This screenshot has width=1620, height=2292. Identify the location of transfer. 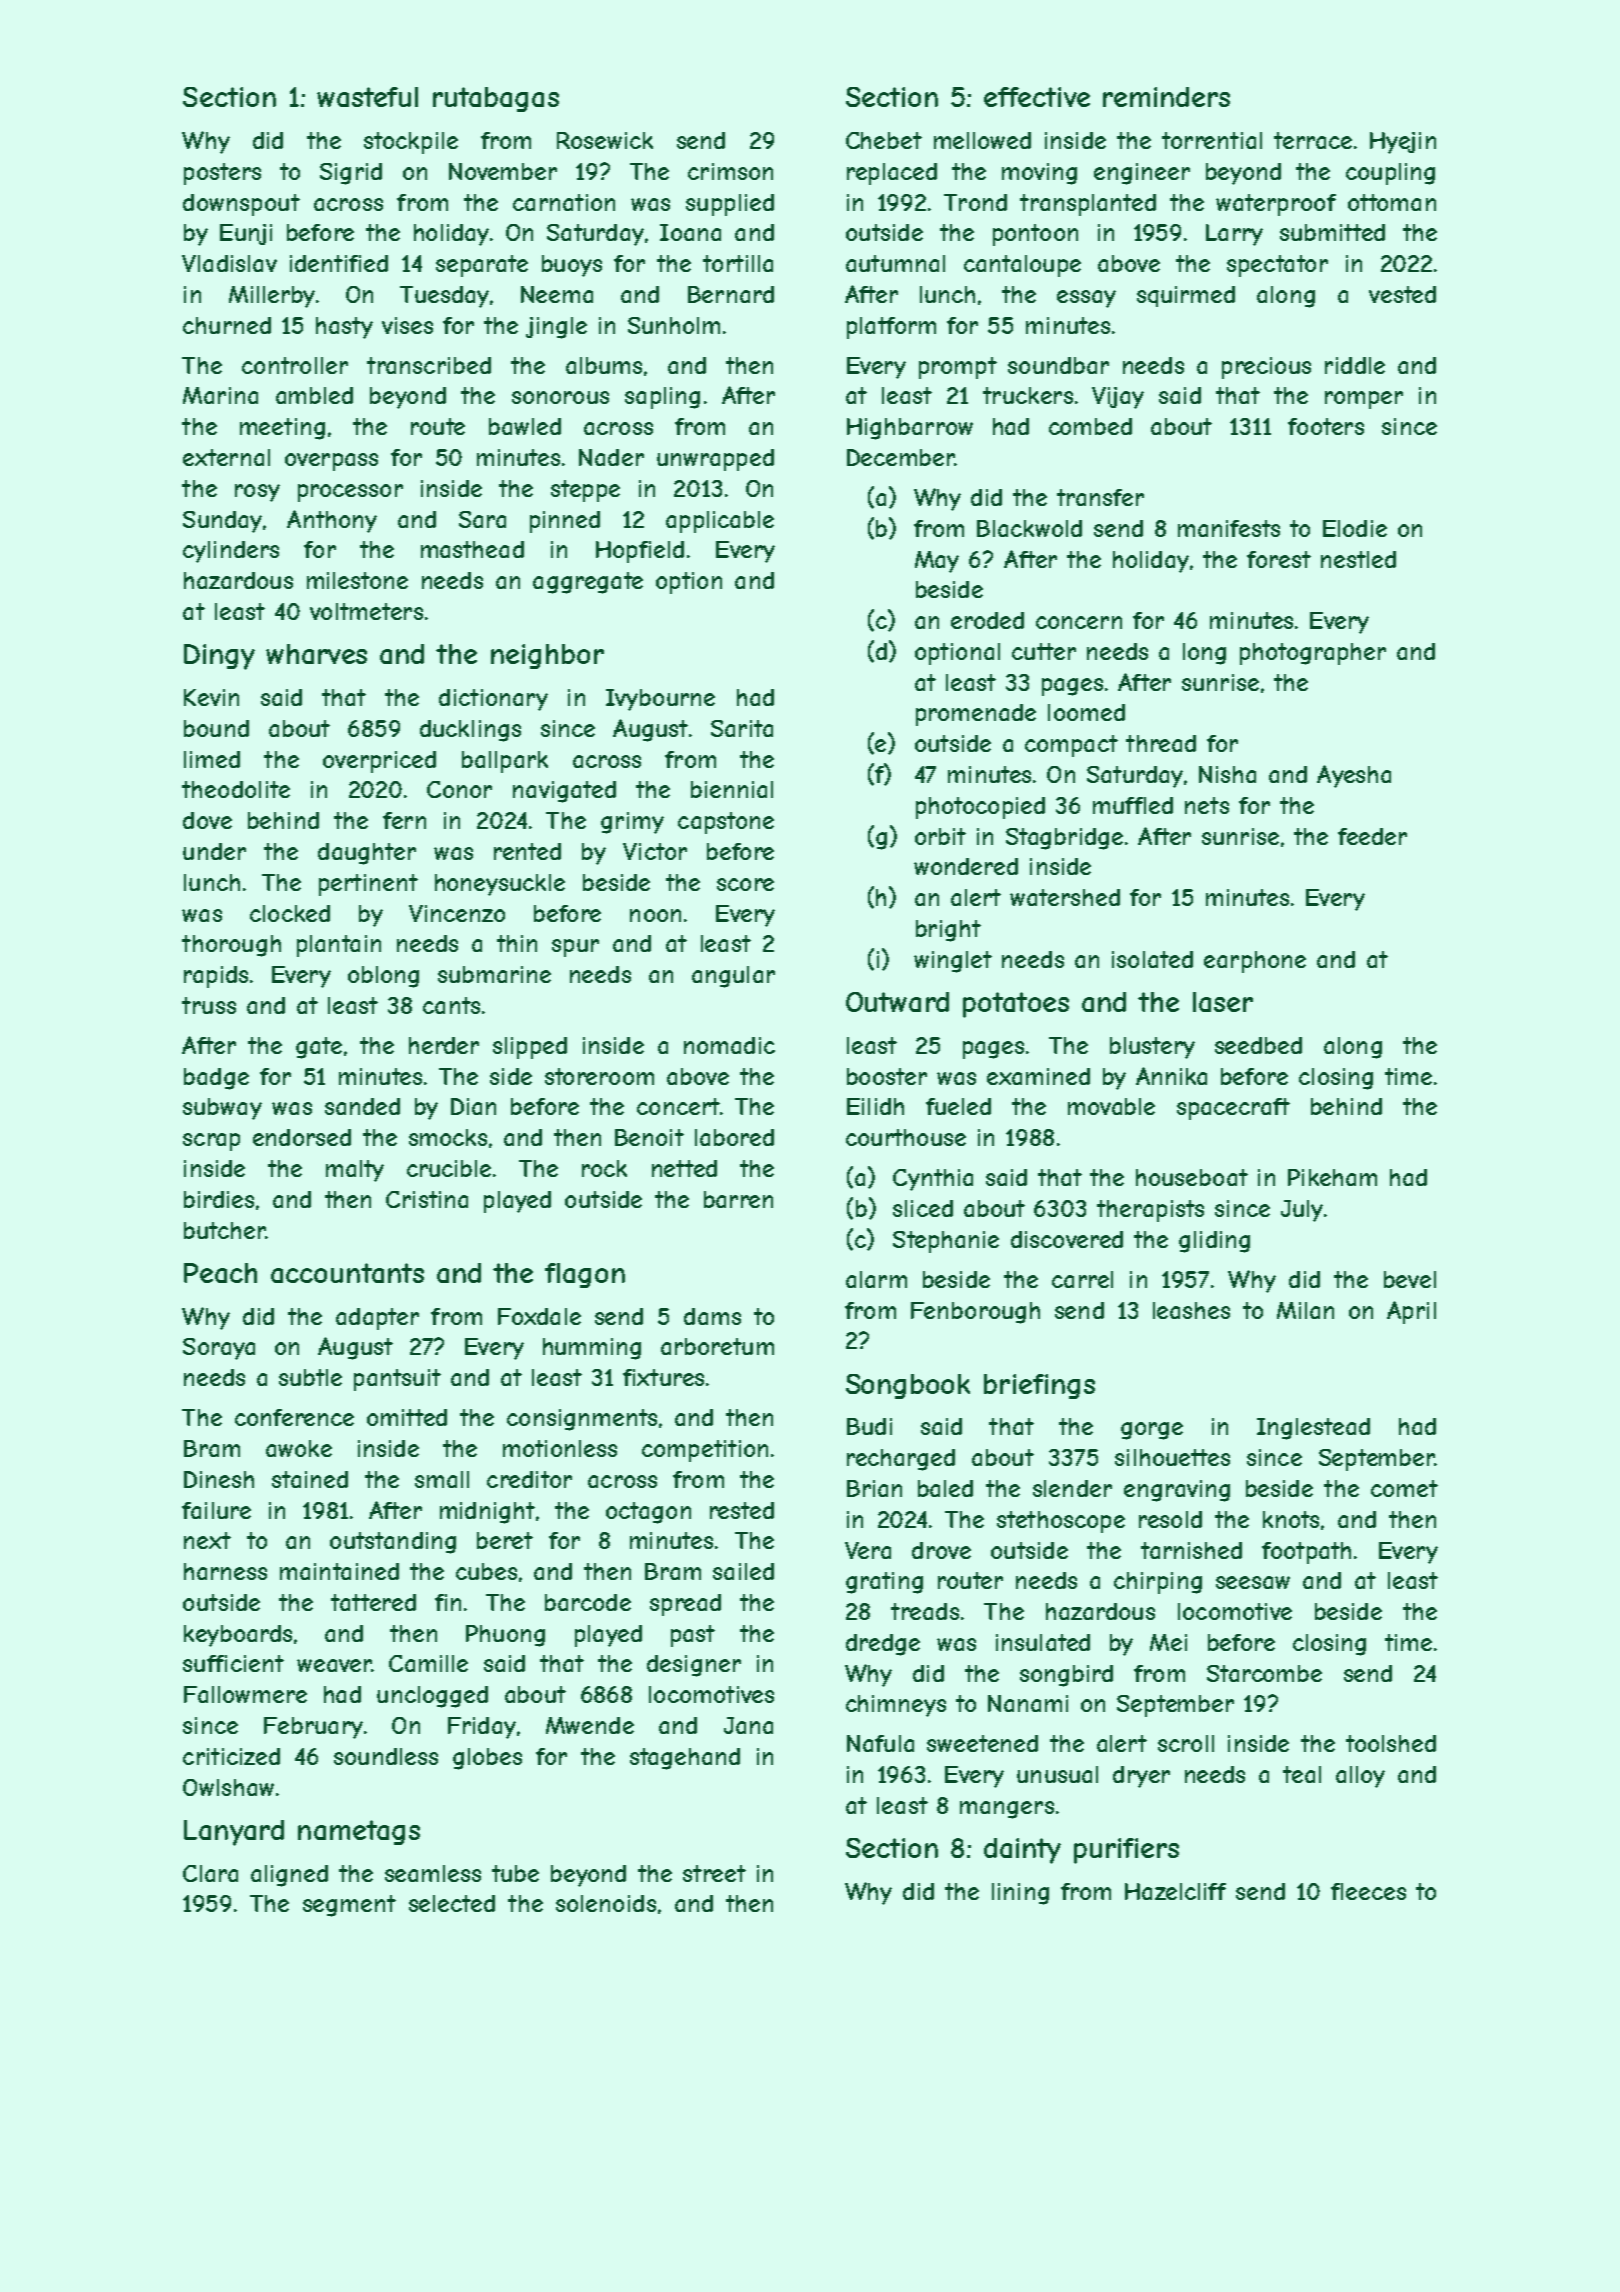
(1100, 497).
